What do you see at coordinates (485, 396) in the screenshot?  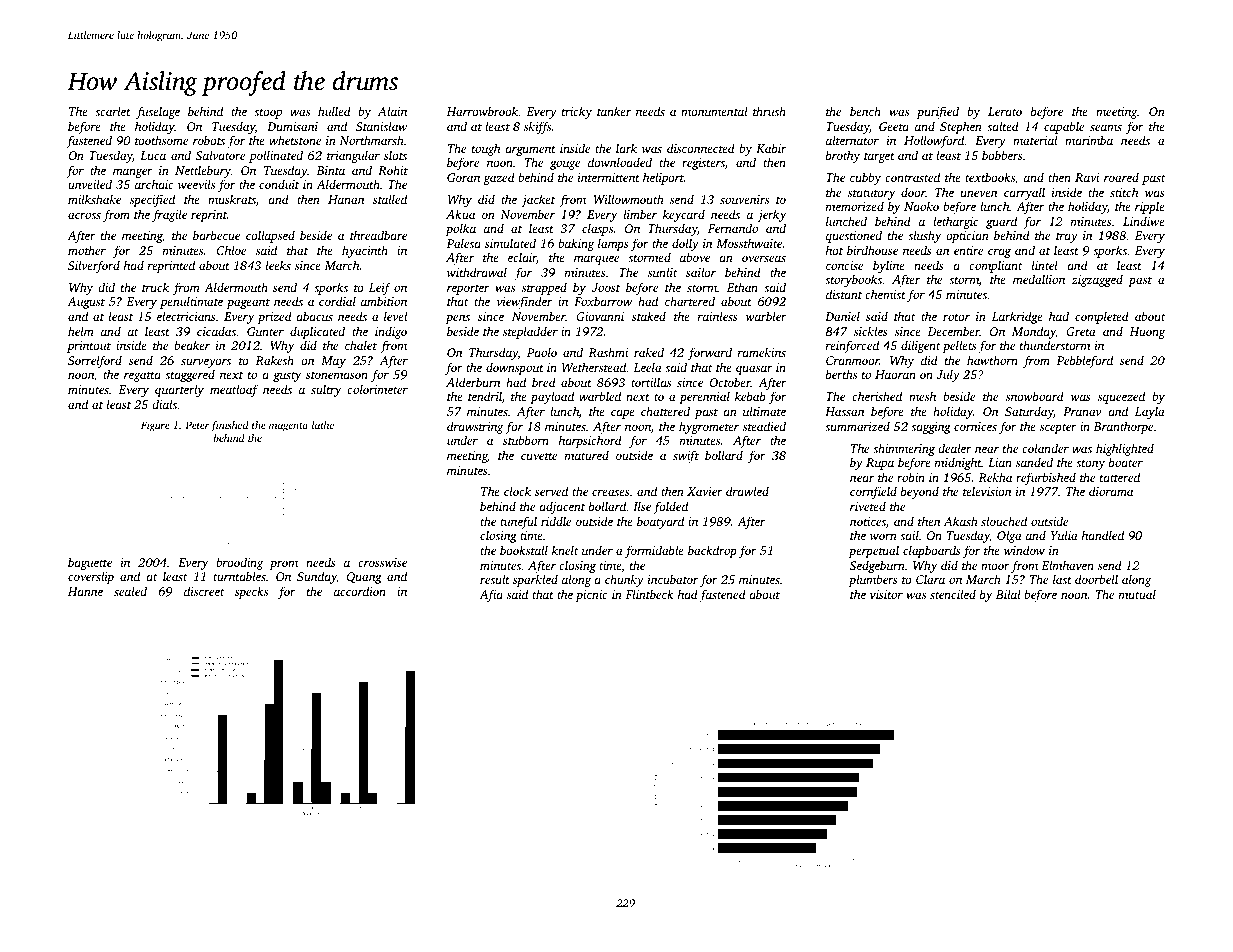 I see `tendril` at bounding box center [485, 396].
